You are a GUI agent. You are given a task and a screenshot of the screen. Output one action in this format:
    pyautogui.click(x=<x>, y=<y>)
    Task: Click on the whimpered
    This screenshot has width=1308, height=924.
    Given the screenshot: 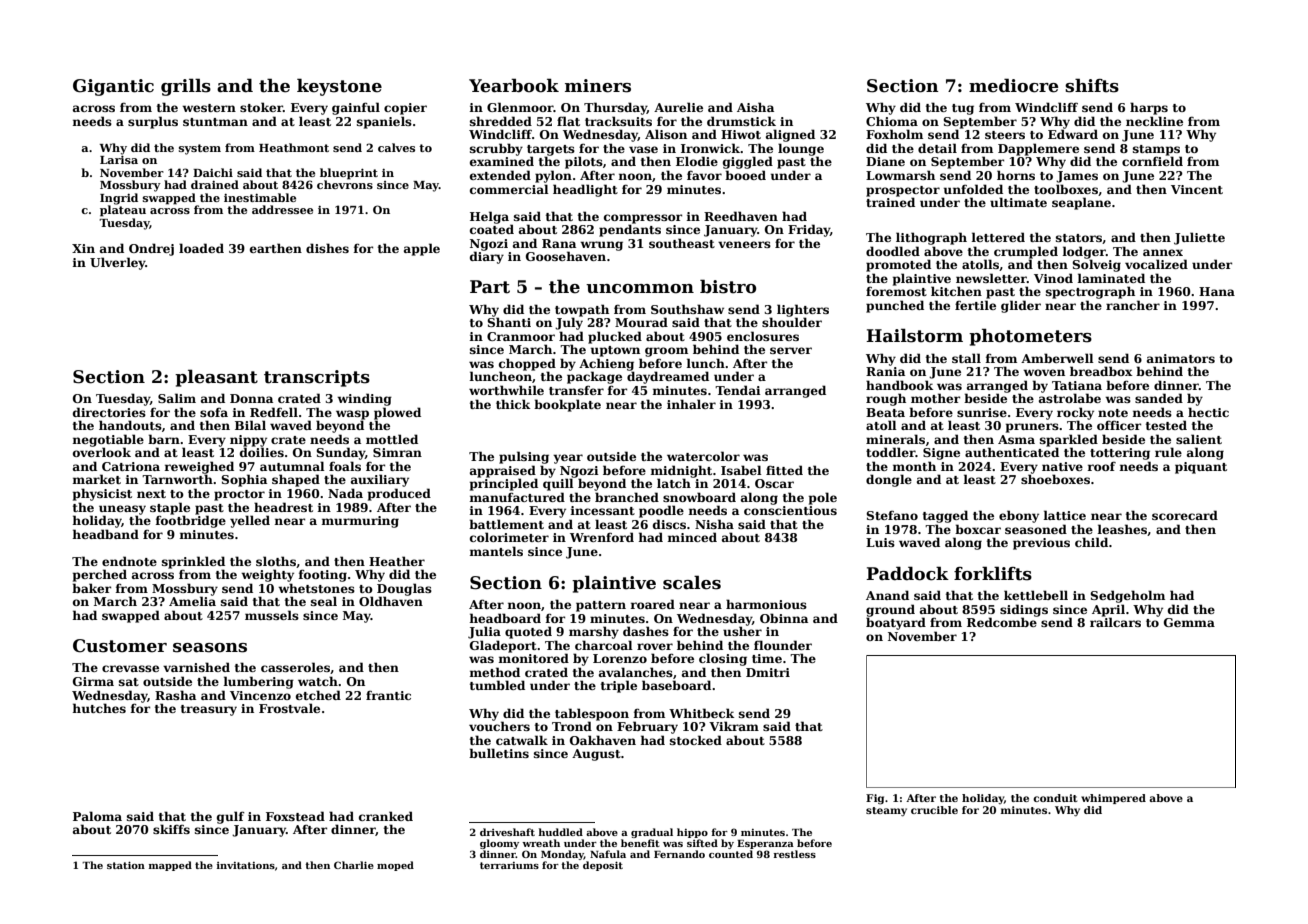 What is the action you would take?
    pyautogui.click(x=1113, y=799)
